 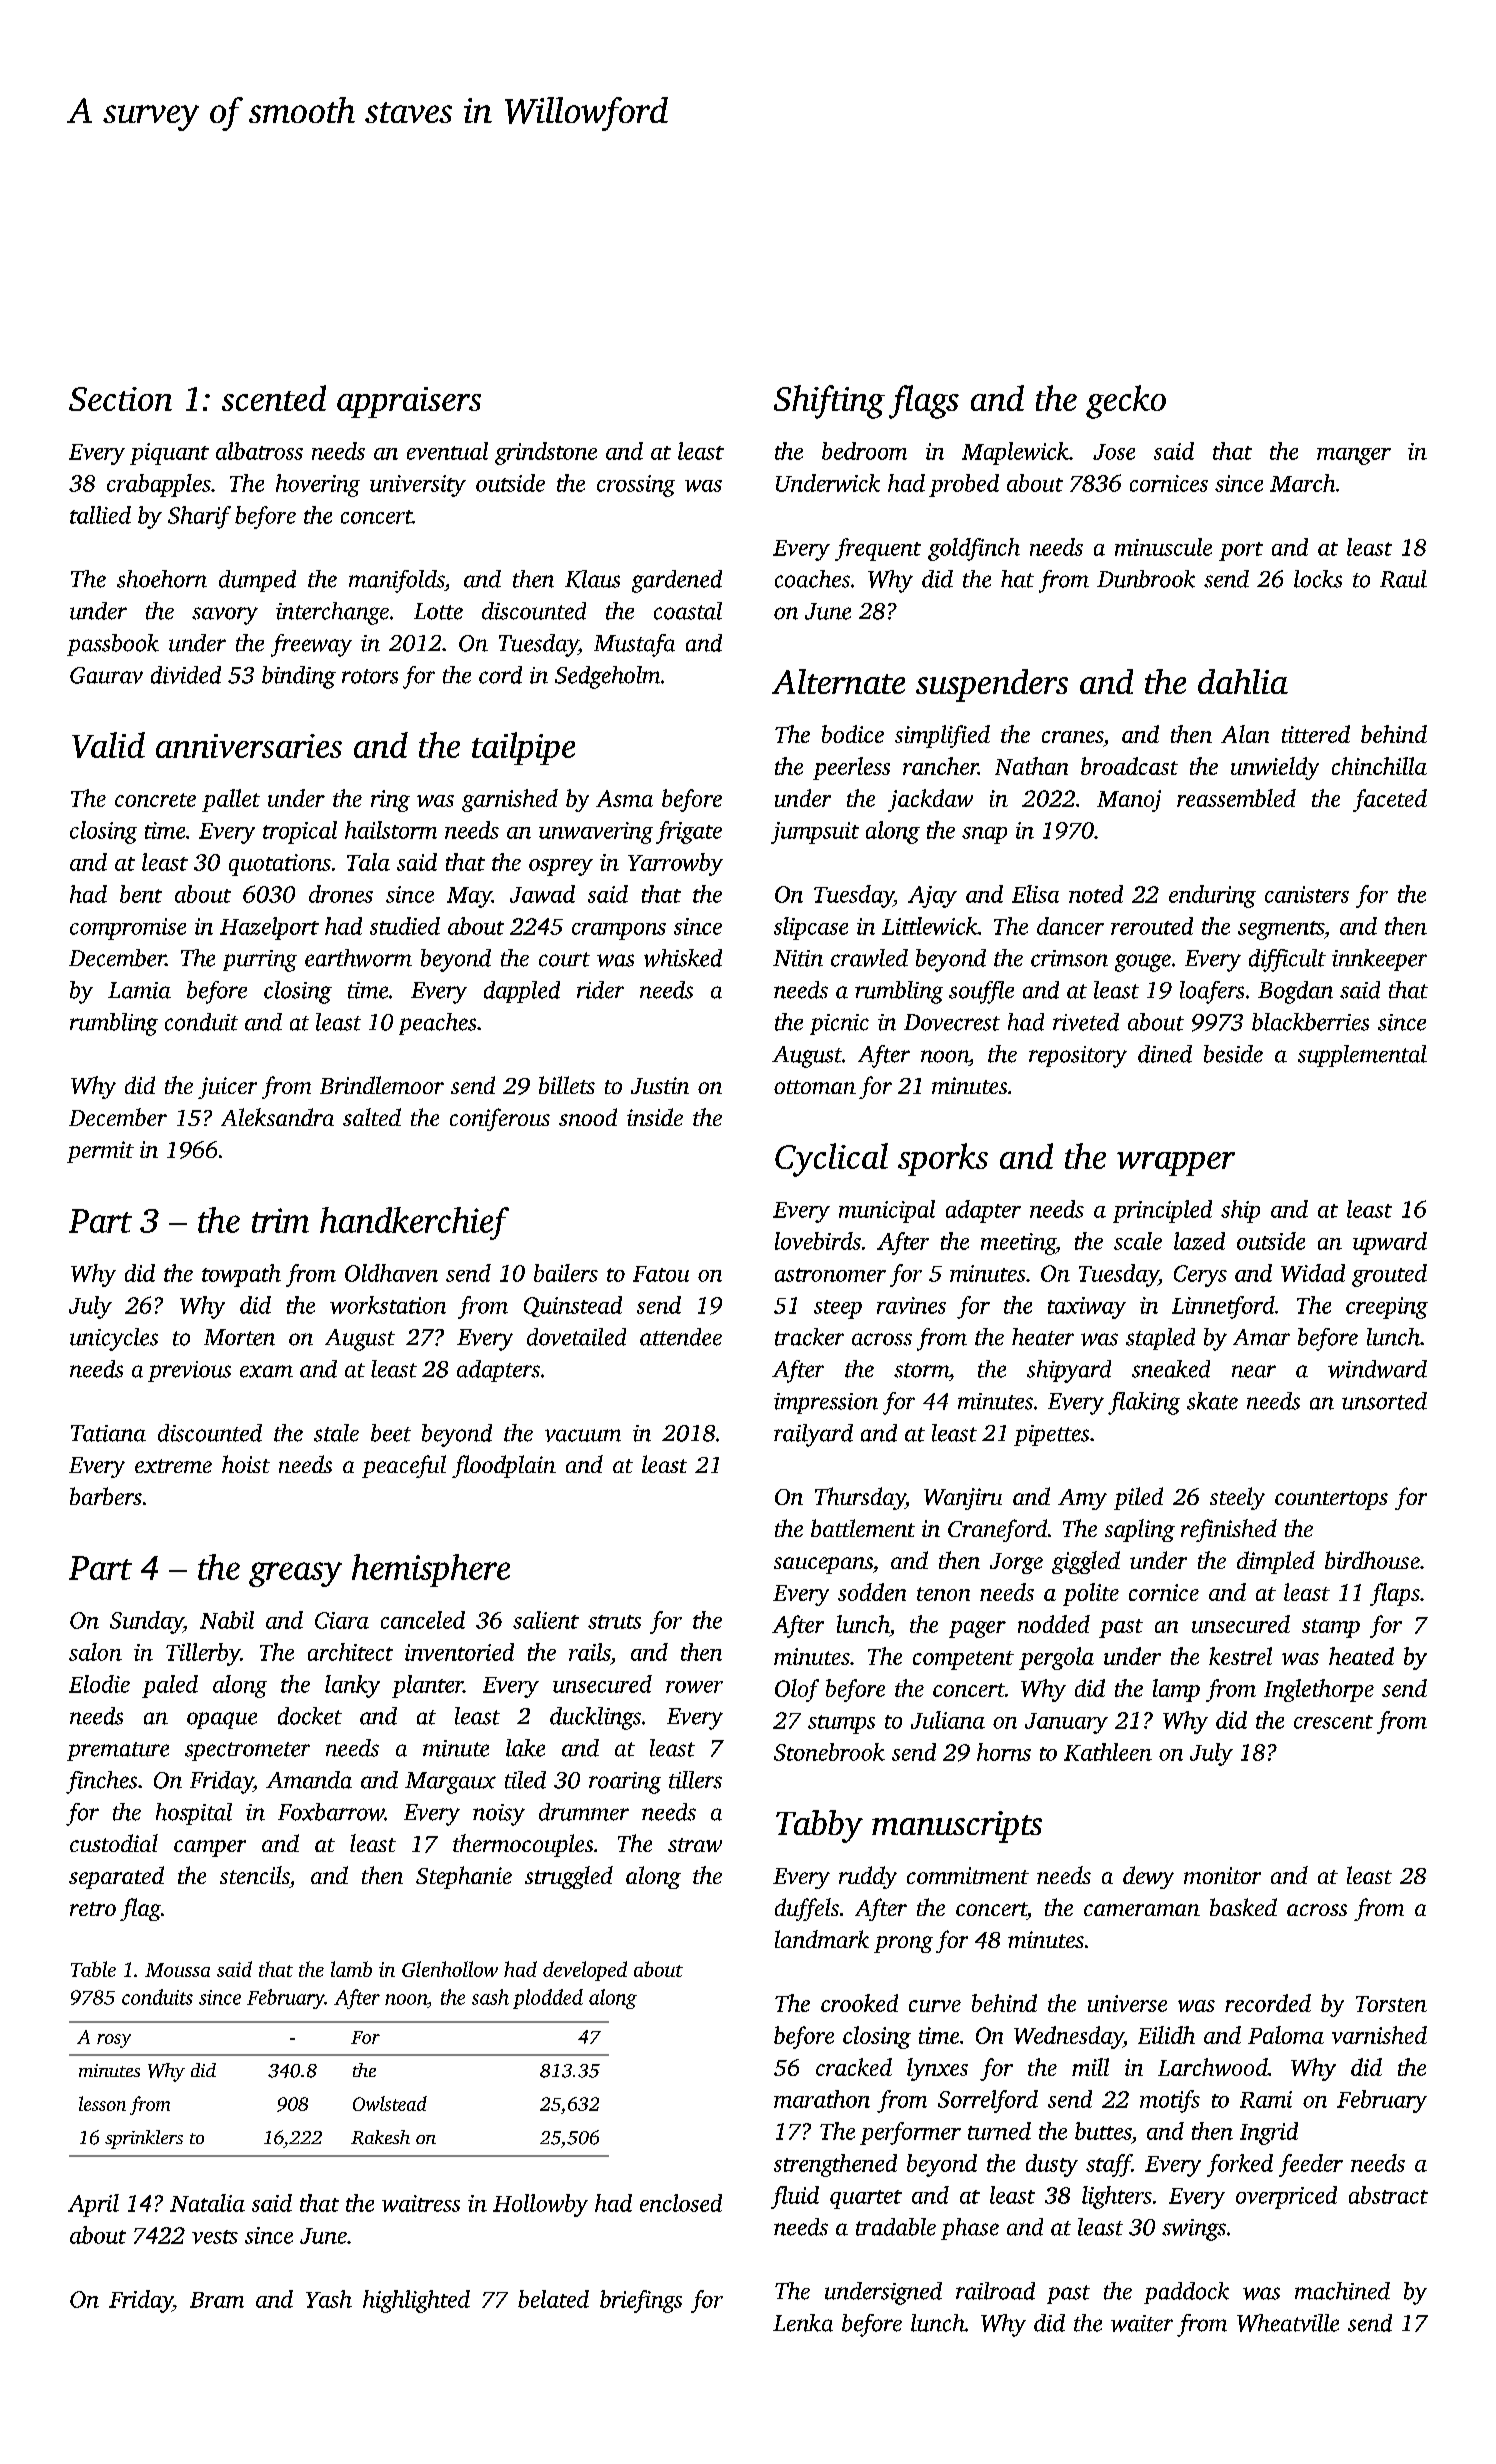 I want to click on lamb, so click(x=351, y=1969).
